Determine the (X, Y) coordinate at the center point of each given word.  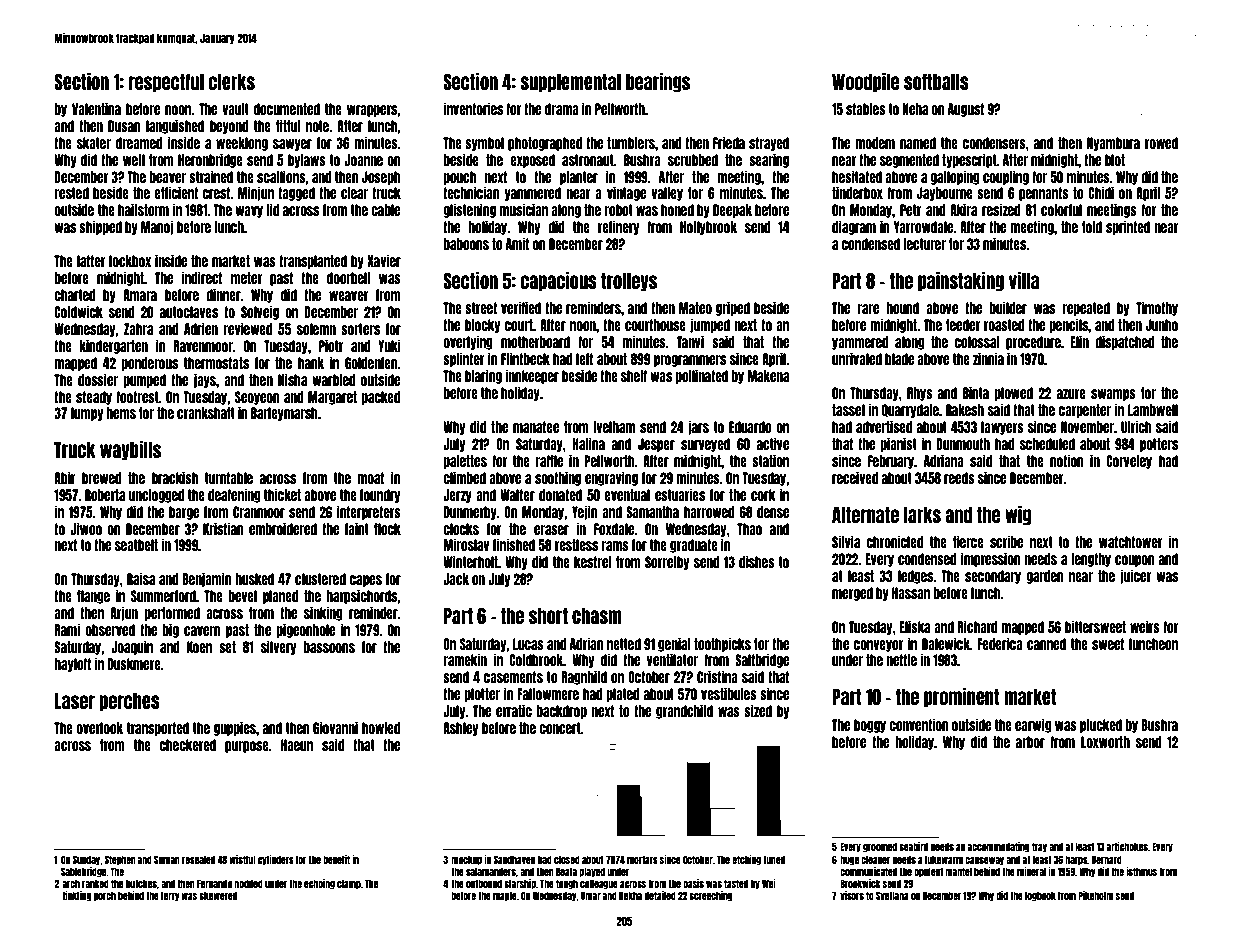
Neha (915, 109)
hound (902, 308)
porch (105, 896)
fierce (968, 541)
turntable (229, 478)
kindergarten (113, 346)
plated (623, 695)
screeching (711, 896)
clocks (461, 529)
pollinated (701, 376)
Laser (75, 701)
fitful (288, 125)
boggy (870, 726)
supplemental (570, 83)
